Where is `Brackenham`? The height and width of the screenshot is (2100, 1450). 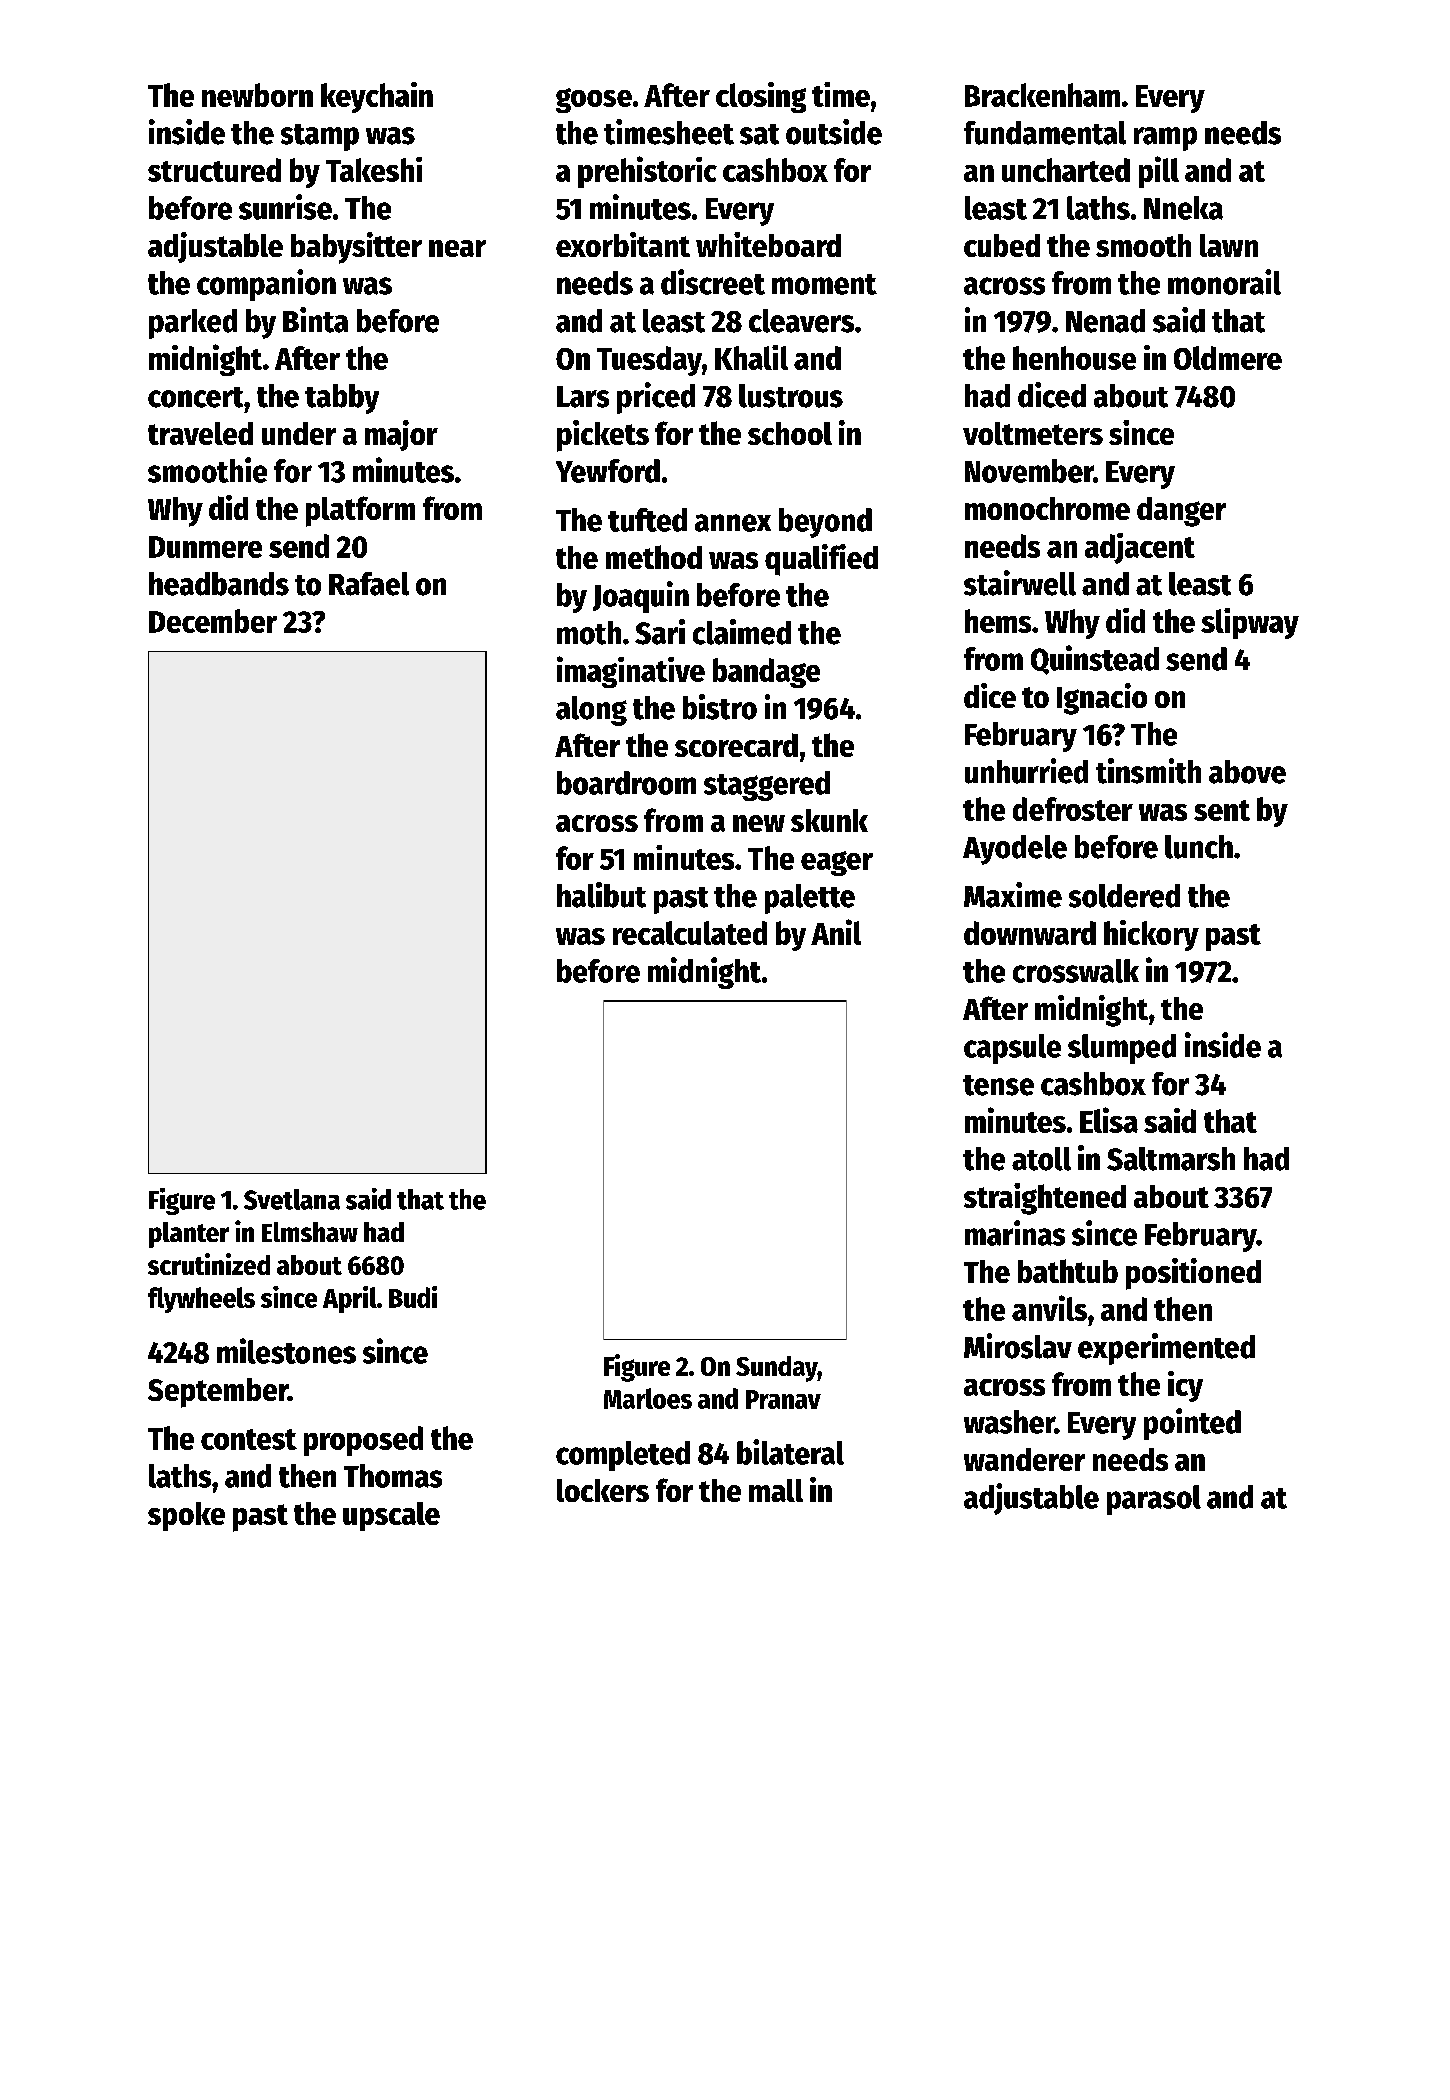
Brackenham is located at coordinates (1042, 95).
